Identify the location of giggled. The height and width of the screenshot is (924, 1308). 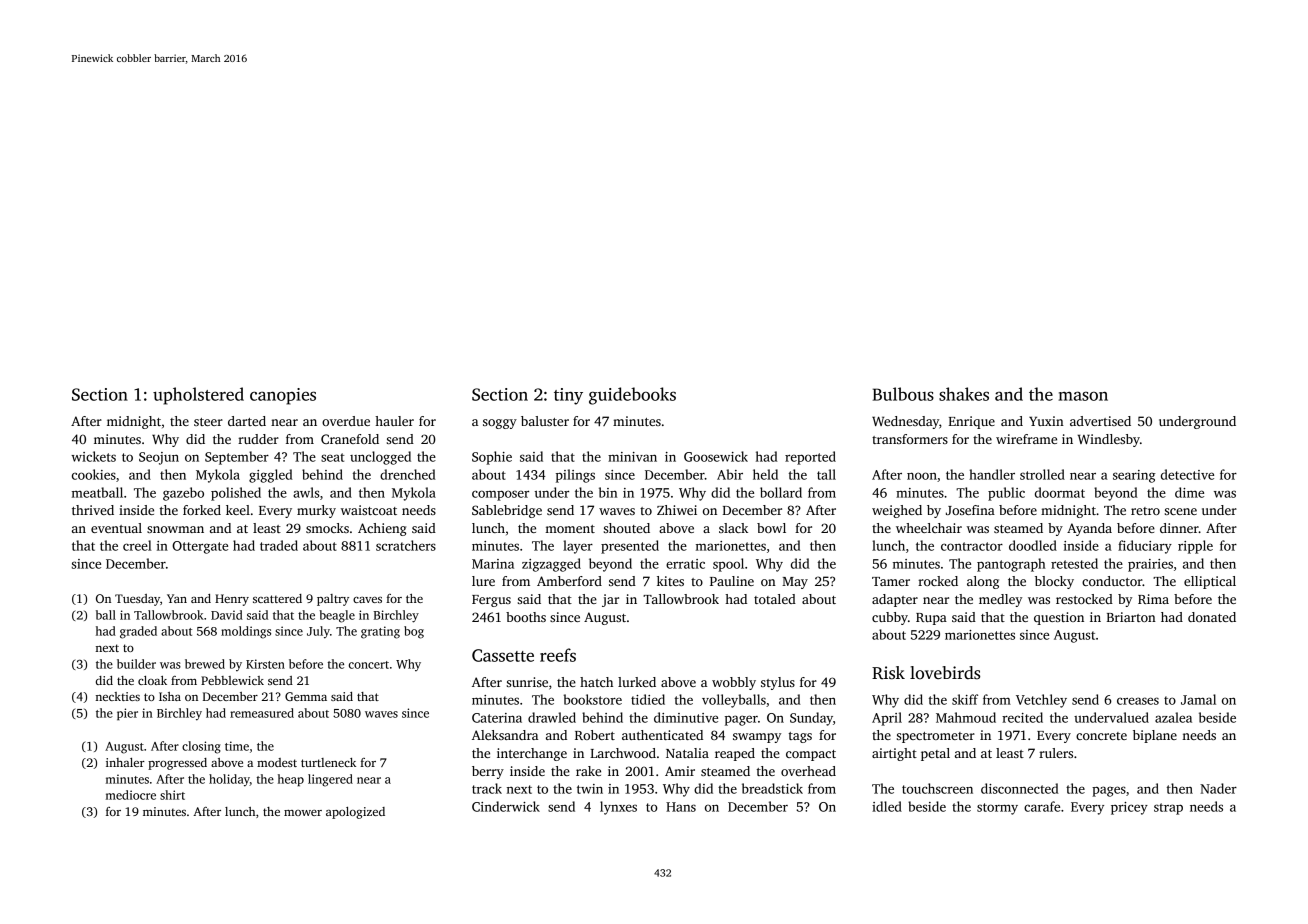
(270, 476).
